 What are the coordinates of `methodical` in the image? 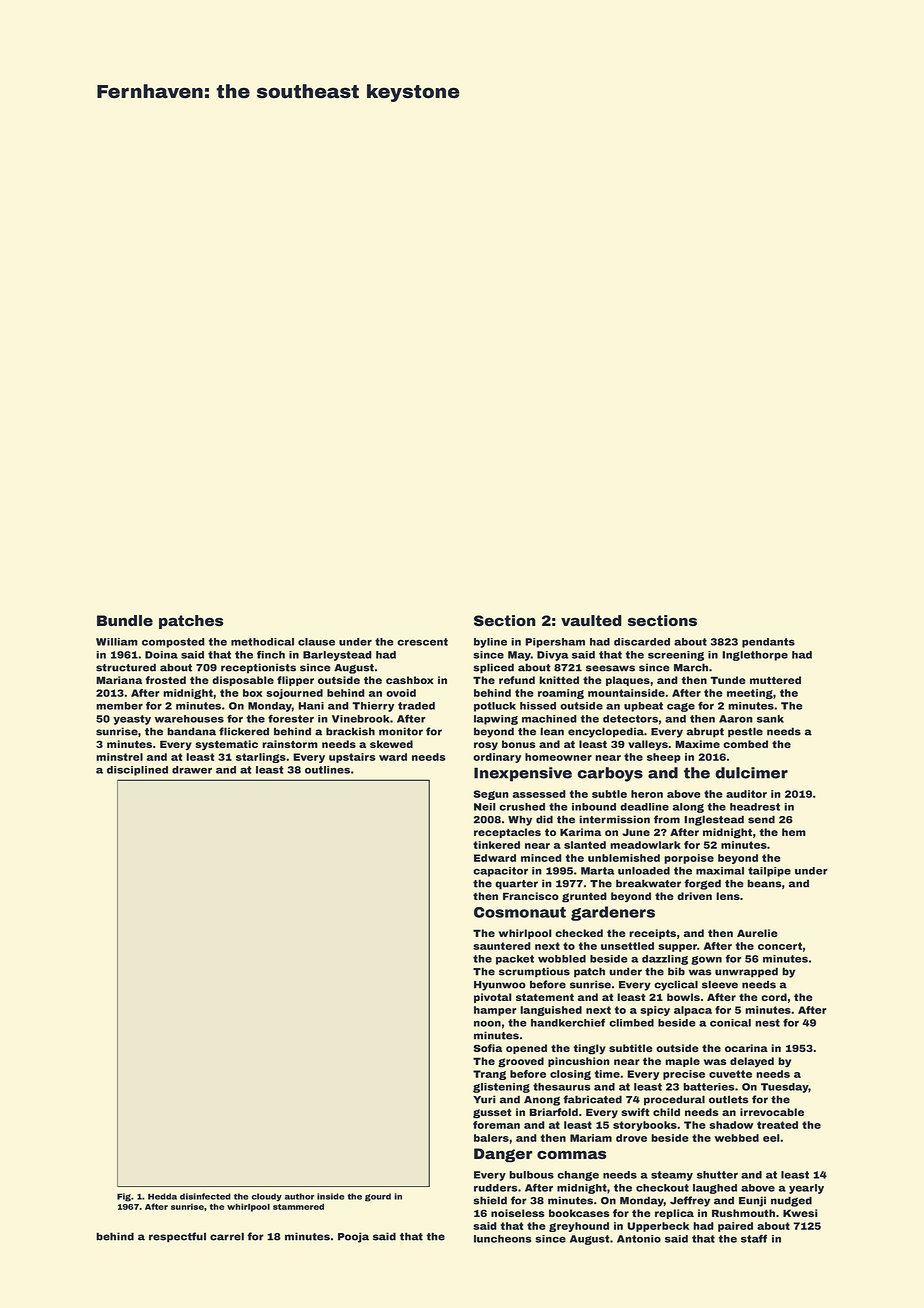 It's located at (262, 642).
